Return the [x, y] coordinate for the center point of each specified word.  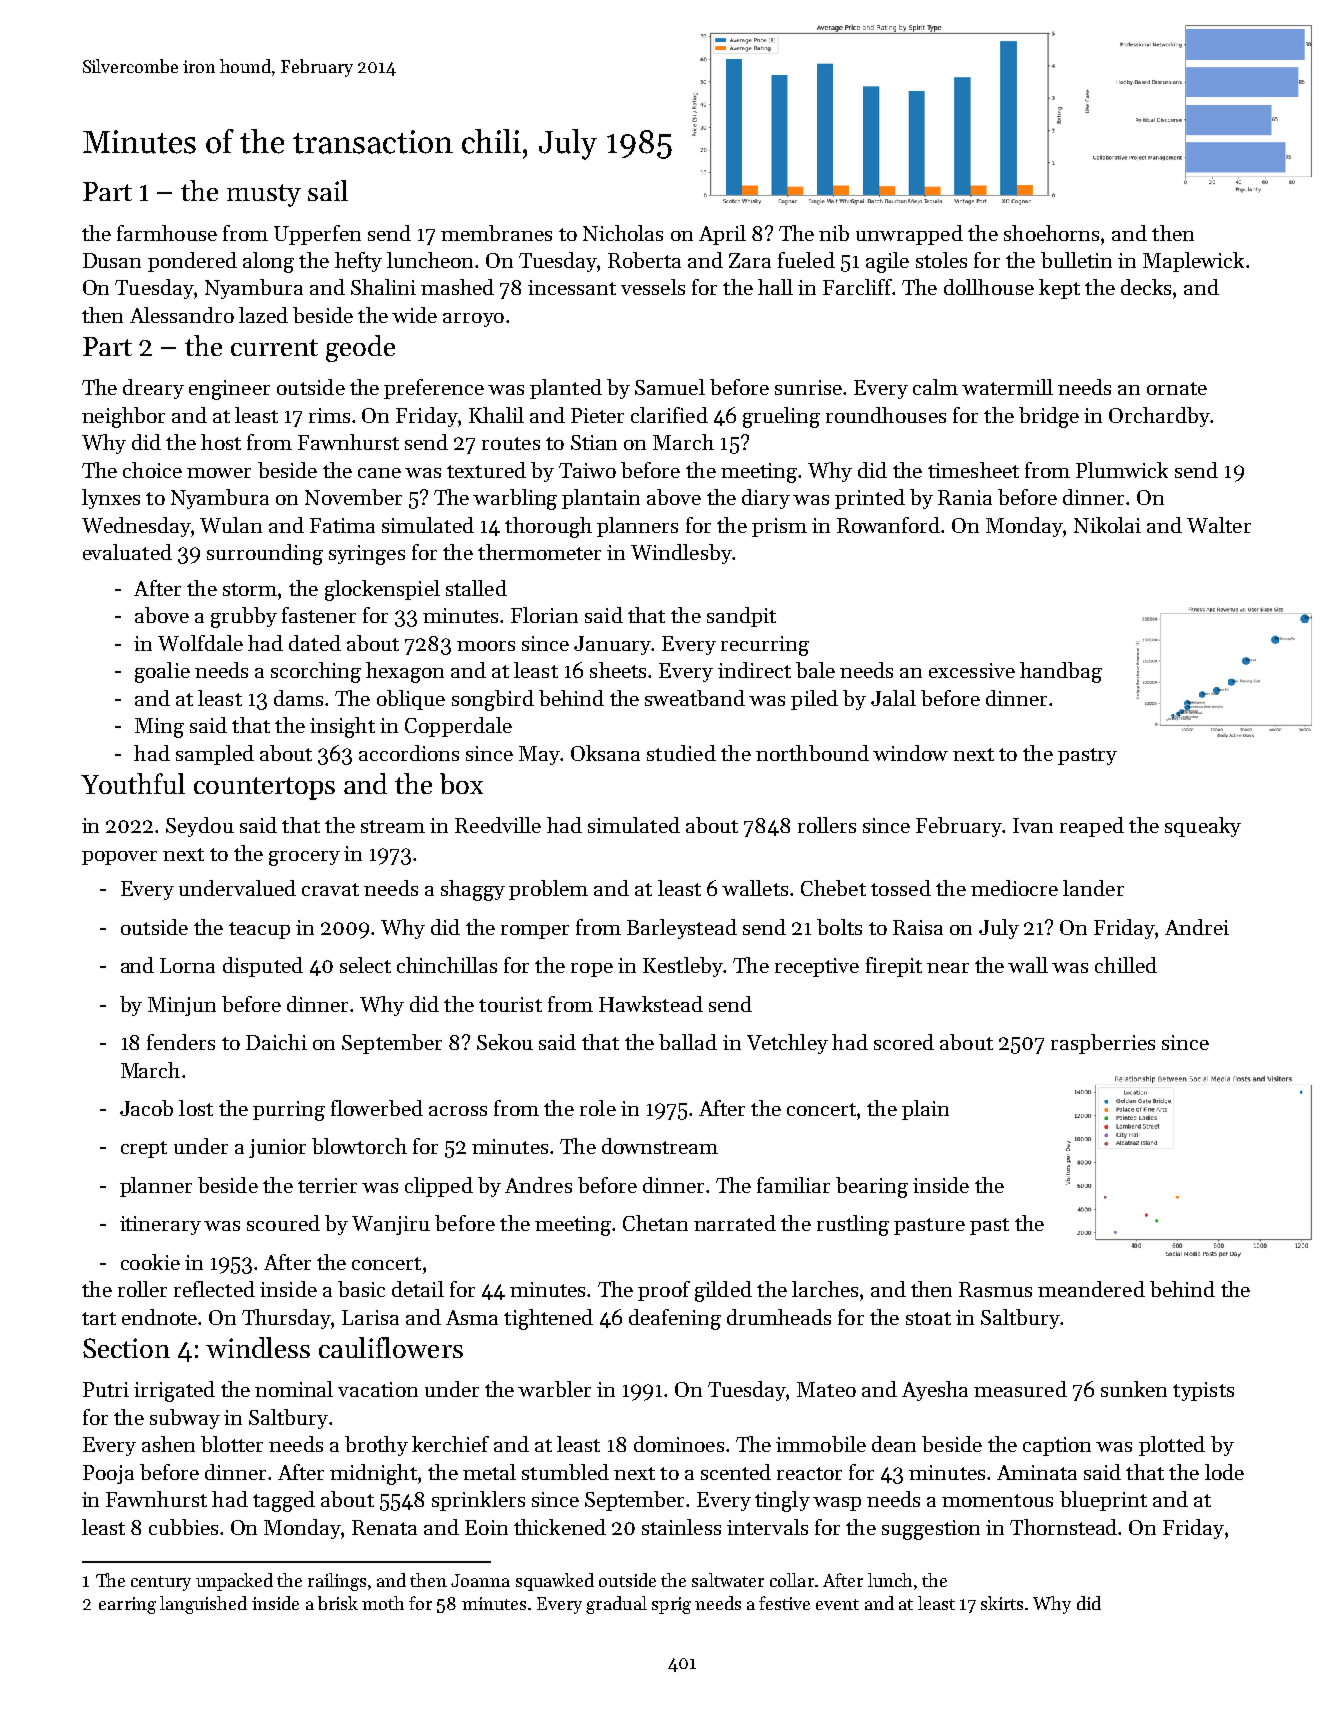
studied [681, 753]
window [910, 753]
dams [298, 698]
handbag [1061, 672]
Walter [1219, 525]
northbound [812, 753]
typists [1203, 1391]
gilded [723, 1291]
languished [203, 1605]
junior [277, 1148]
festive [784, 1603]
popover [119, 858]
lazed [263, 315]
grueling [781, 417]
